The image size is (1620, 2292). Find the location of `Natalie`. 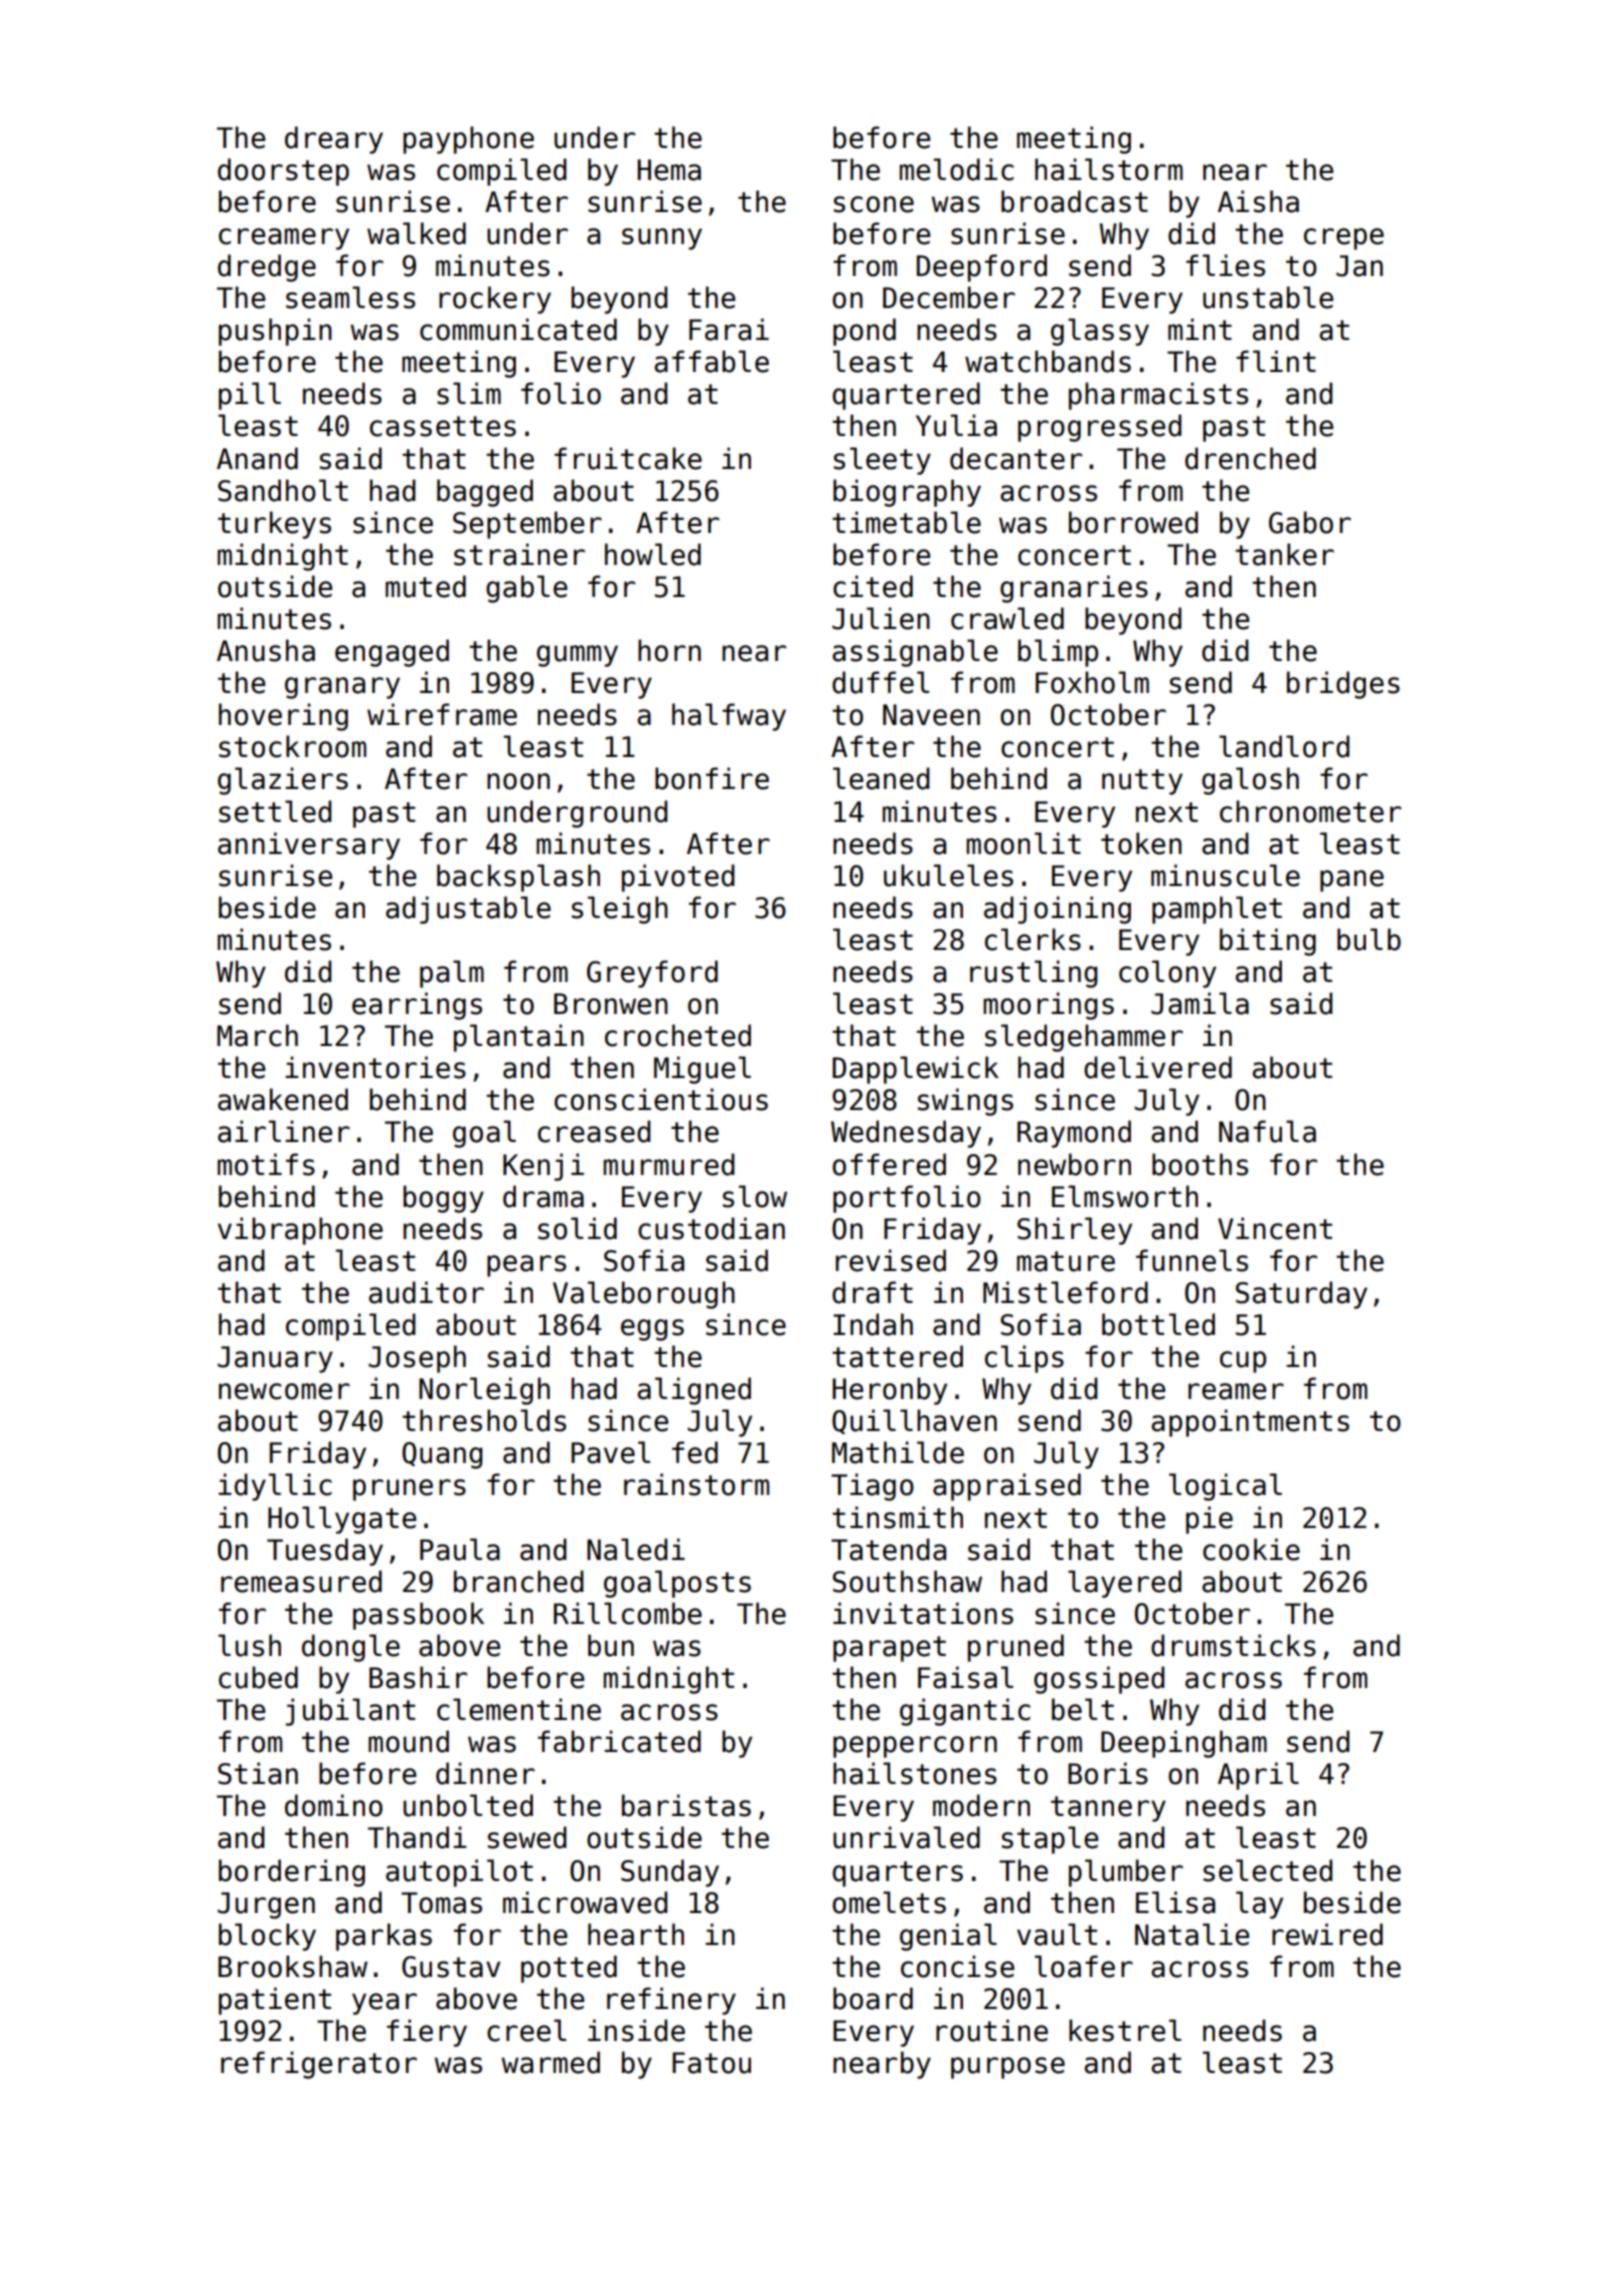

Natalie is located at coordinates (1192, 1934).
